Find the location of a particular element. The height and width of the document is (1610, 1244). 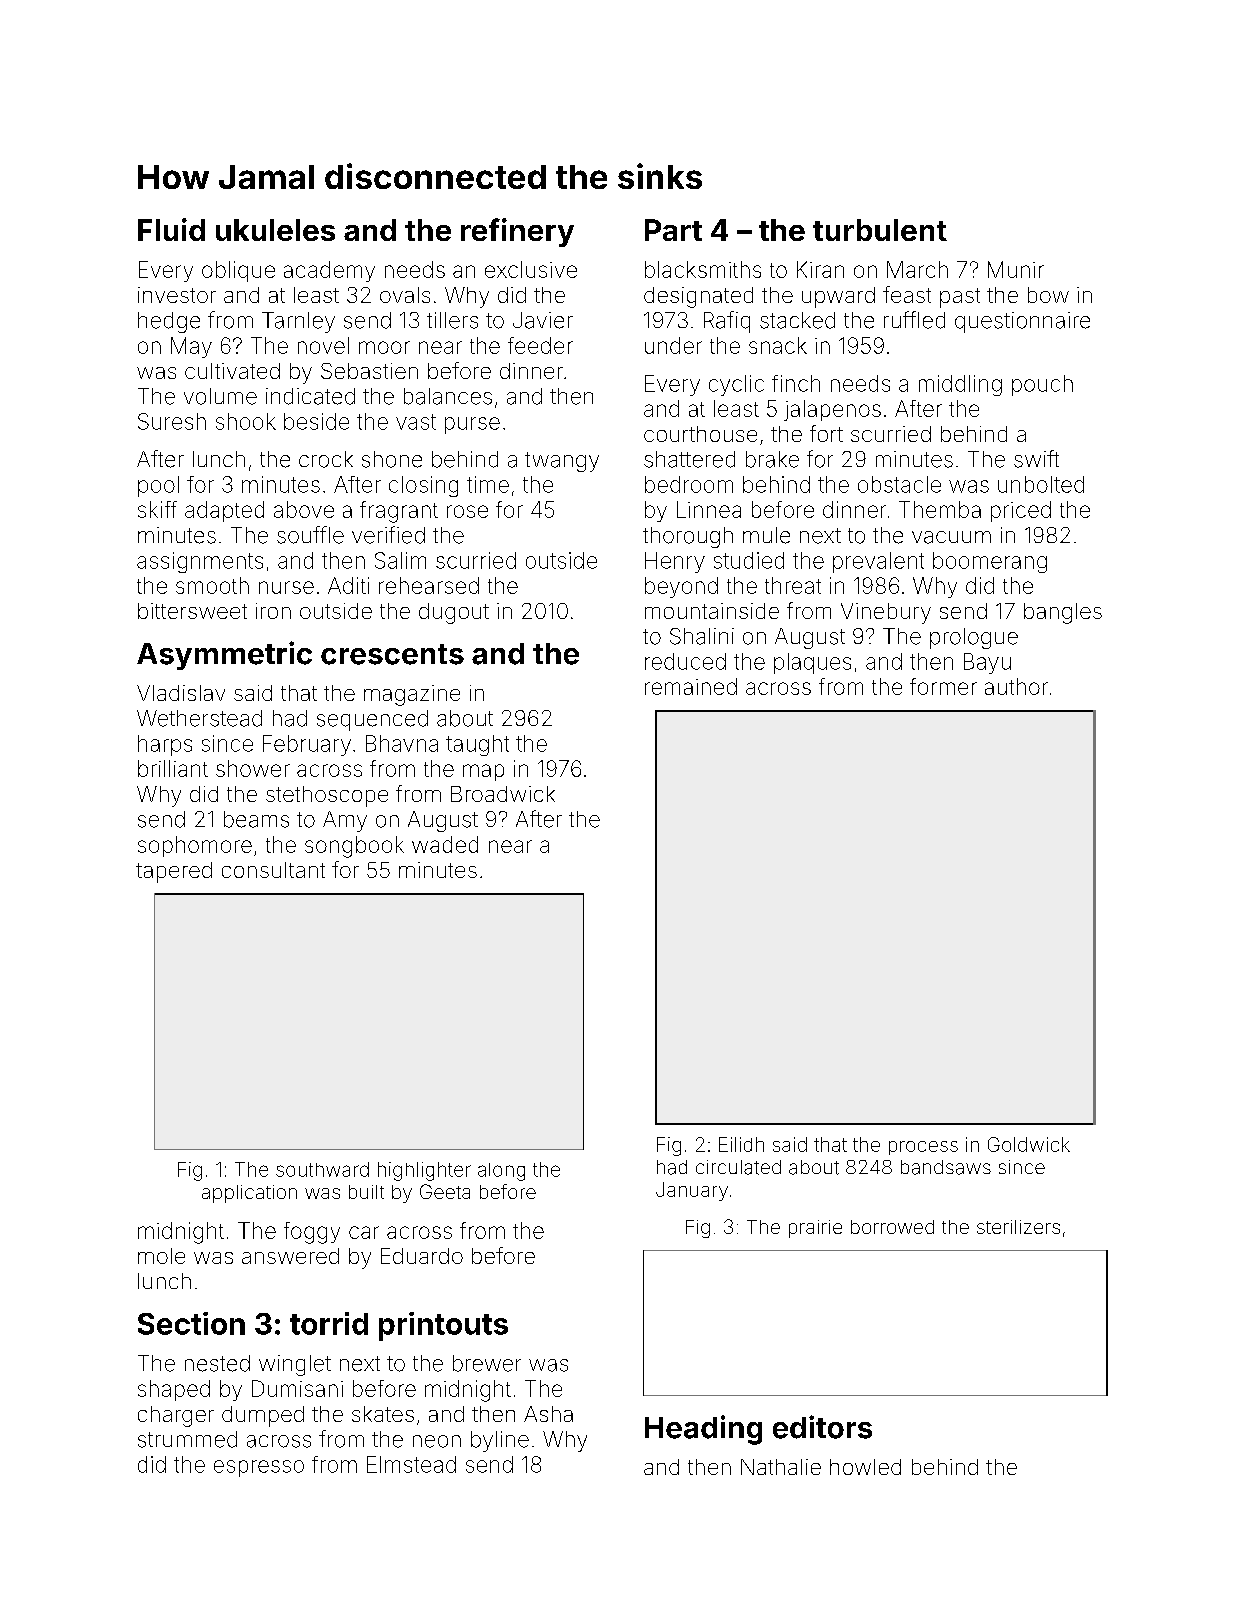

Munir is located at coordinates (1016, 269).
